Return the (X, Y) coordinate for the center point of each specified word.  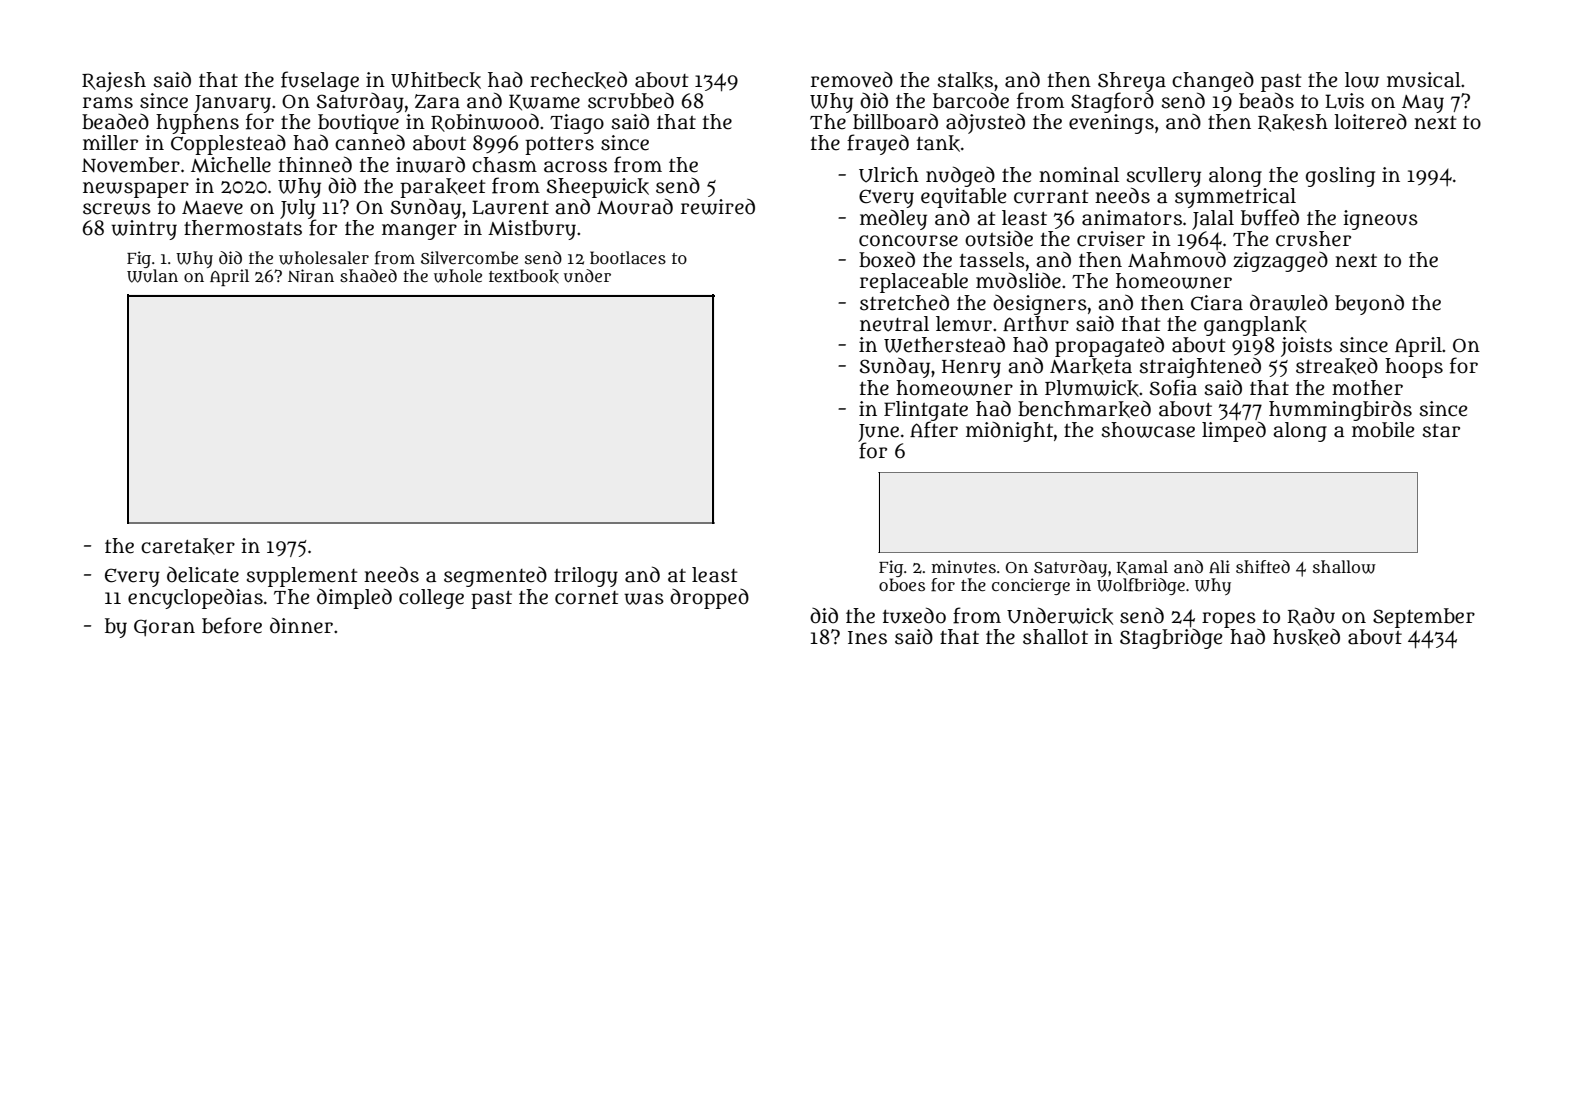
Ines (867, 638)
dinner (301, 625)
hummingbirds (1340, 411)
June (878, 433)
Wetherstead (944, 345)
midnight (1009, 432)
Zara (437, 101)
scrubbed (631, 100)
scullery (1164, 177)
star (1441, 431)
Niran (311, 275)
